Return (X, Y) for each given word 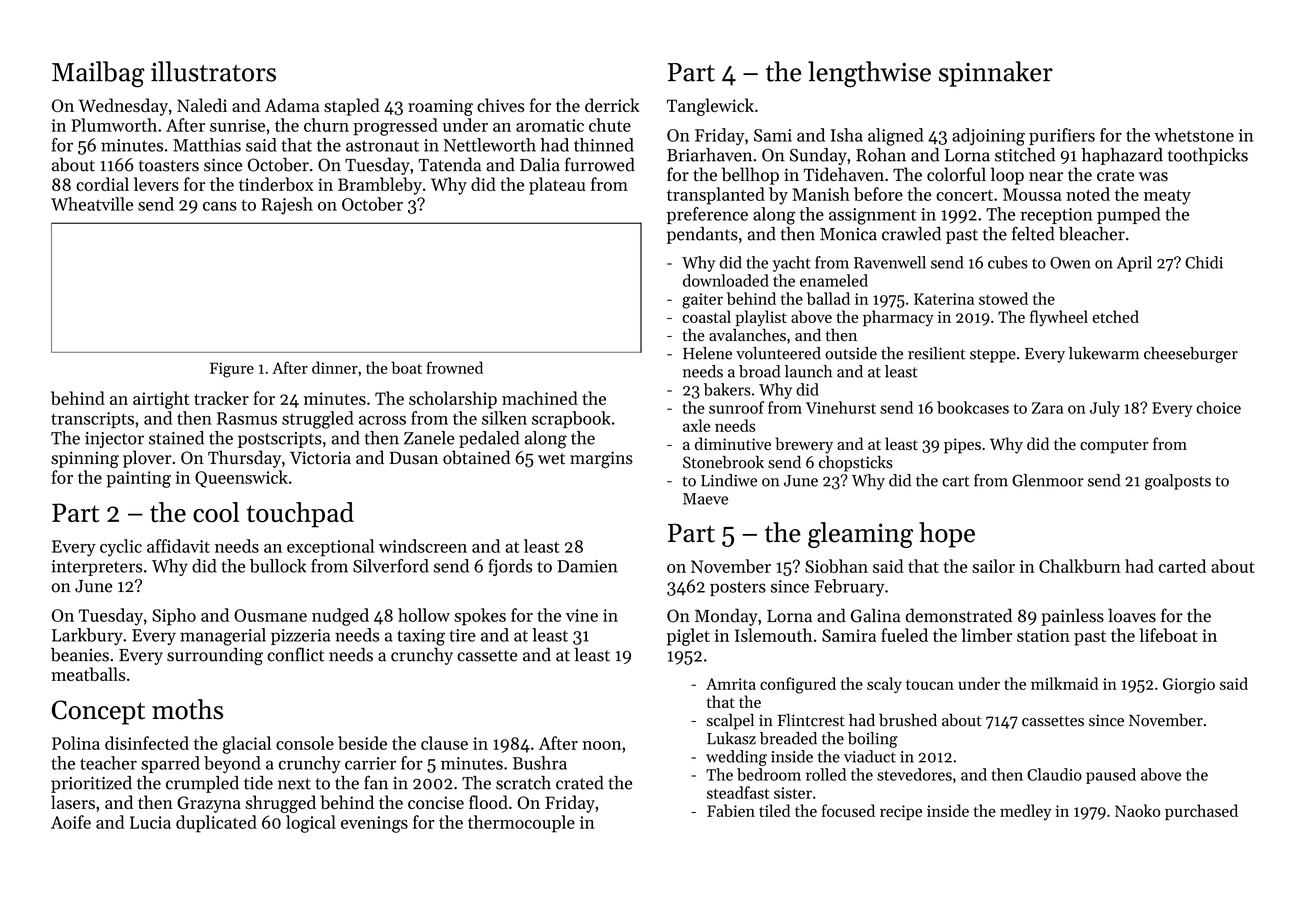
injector (114, 440)
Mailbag (98, 74)
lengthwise (869, 74)
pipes (962, 446)
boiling (873, 740)
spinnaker (996, 74)
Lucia (150, 822)
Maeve (705, 499)
